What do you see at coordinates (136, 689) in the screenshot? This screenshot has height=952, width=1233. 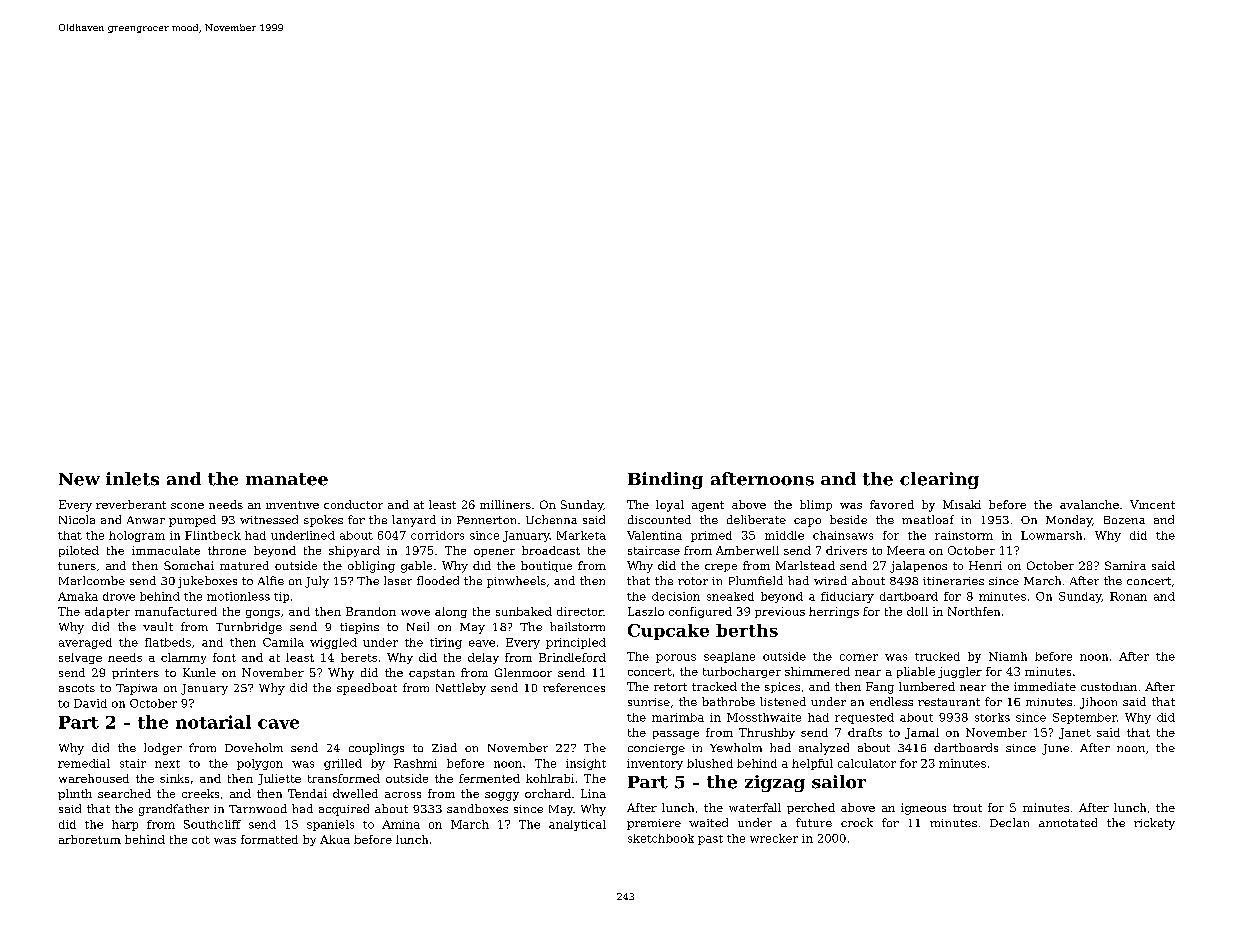 I see `Tapiwa` at bounding box center [136, 689].
